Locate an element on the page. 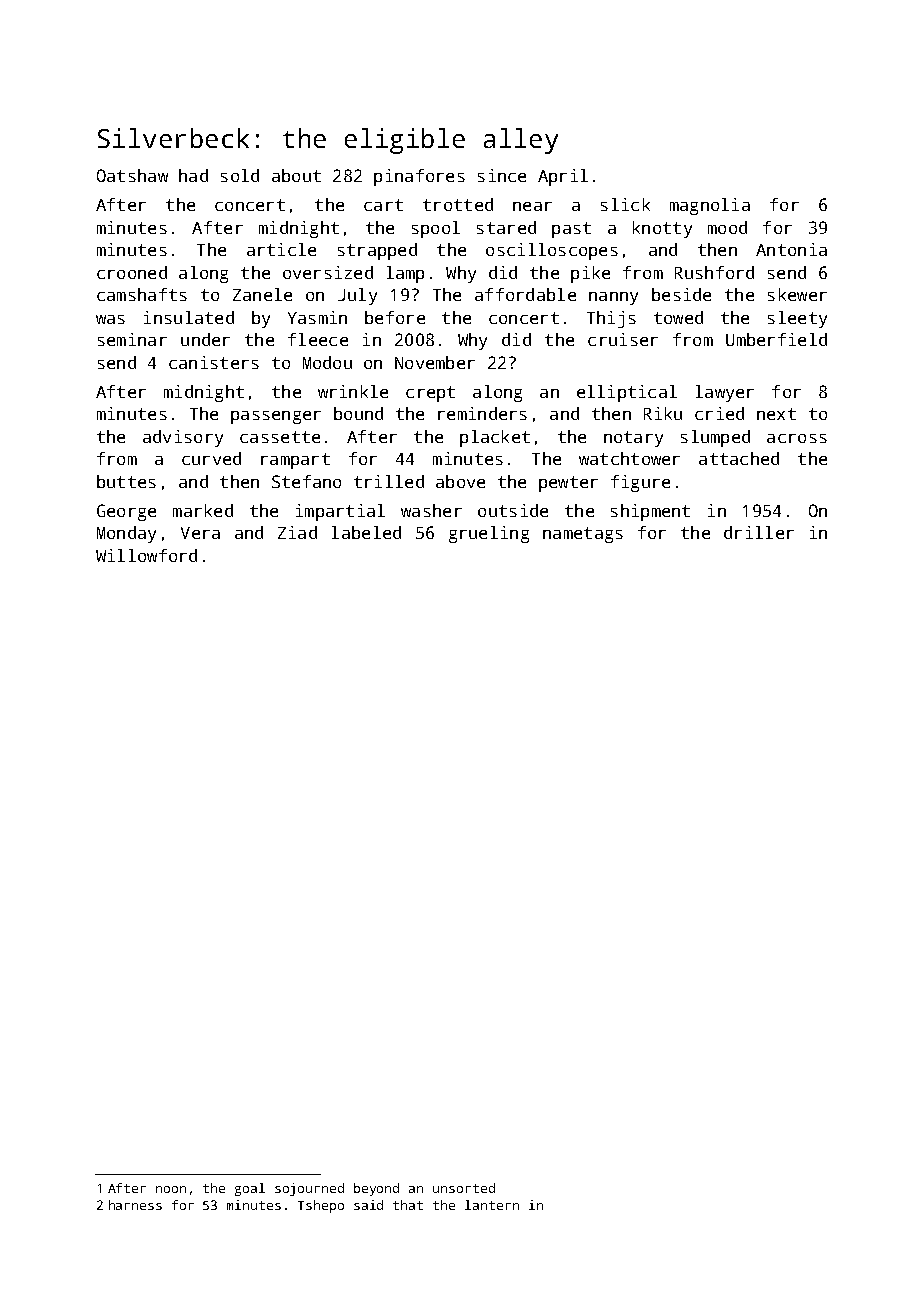 This document has height=1314, width=924. Ziad is located at coordinates (297, 532).
